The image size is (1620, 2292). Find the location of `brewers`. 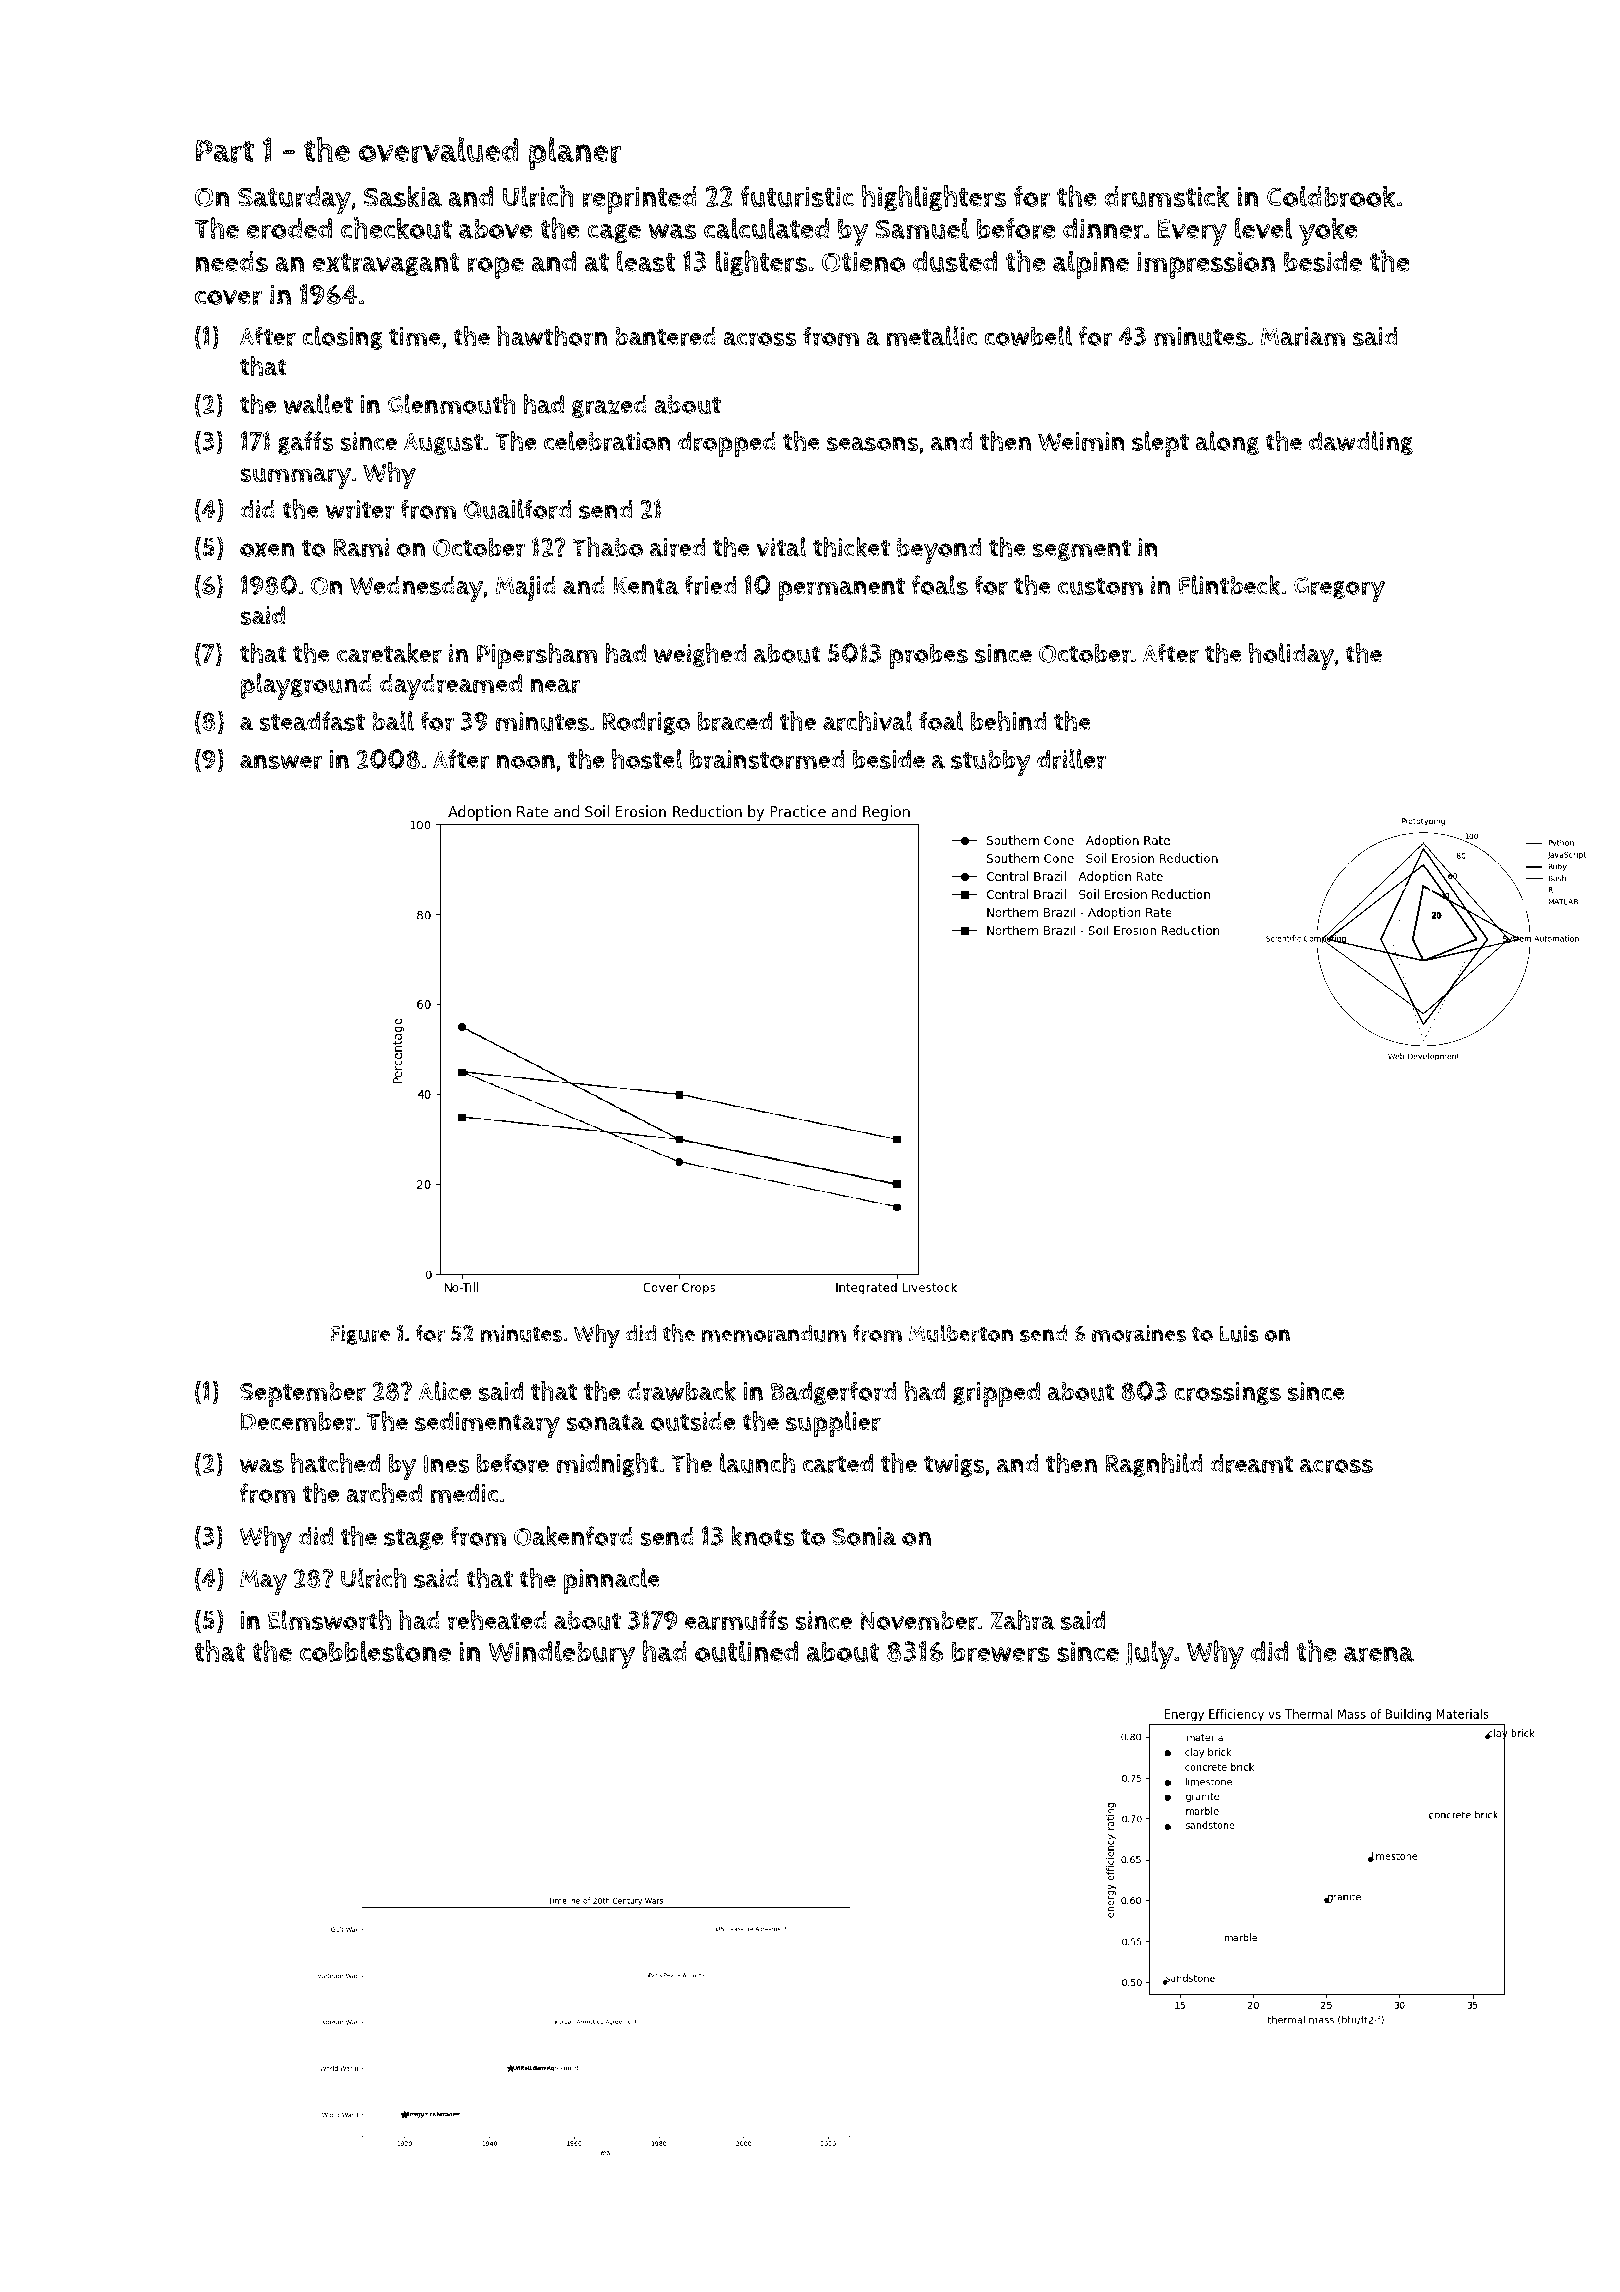

brewers is located at coordinates (1001, 1652).
